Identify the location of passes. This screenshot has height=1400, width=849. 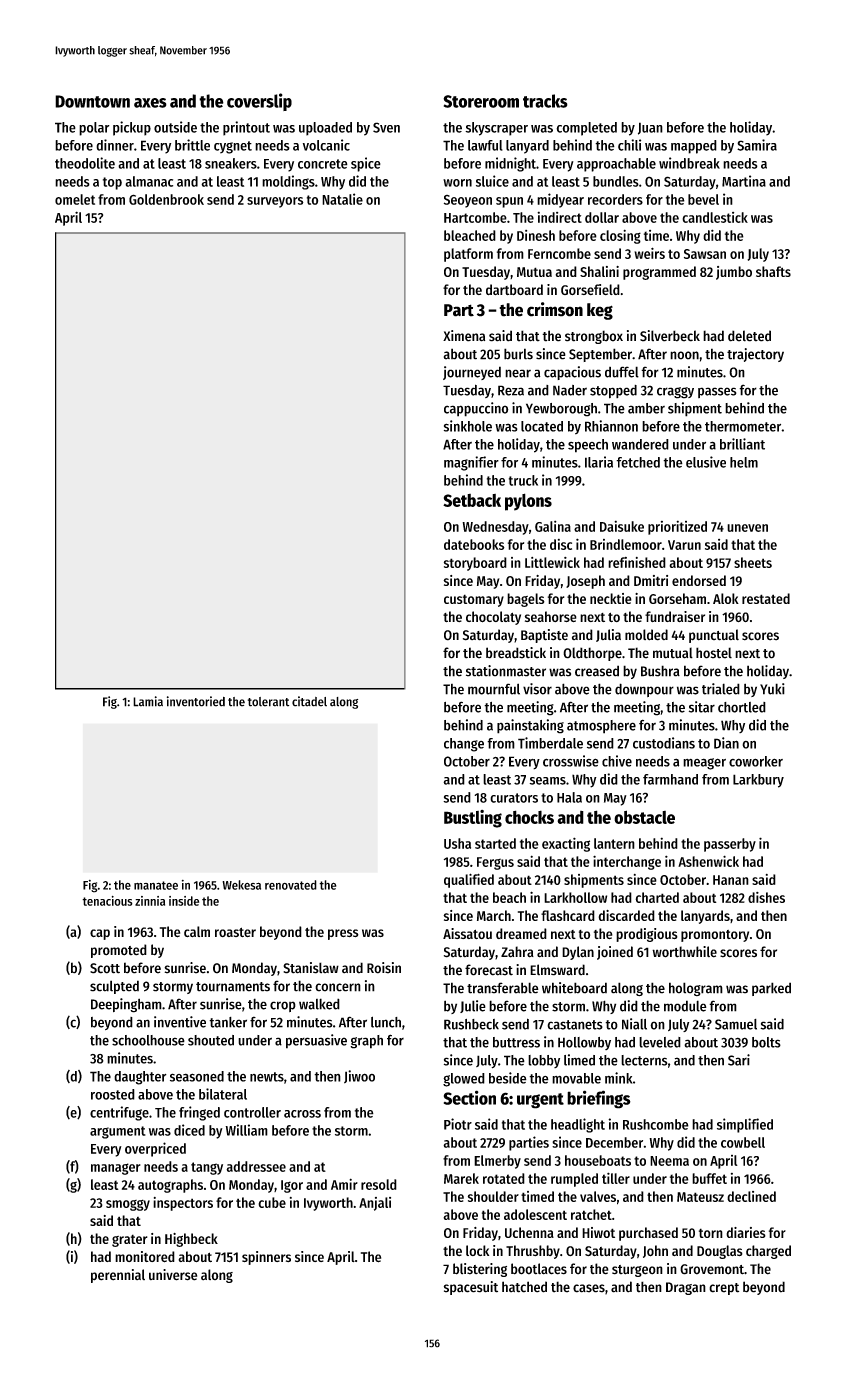
(717, 392).
